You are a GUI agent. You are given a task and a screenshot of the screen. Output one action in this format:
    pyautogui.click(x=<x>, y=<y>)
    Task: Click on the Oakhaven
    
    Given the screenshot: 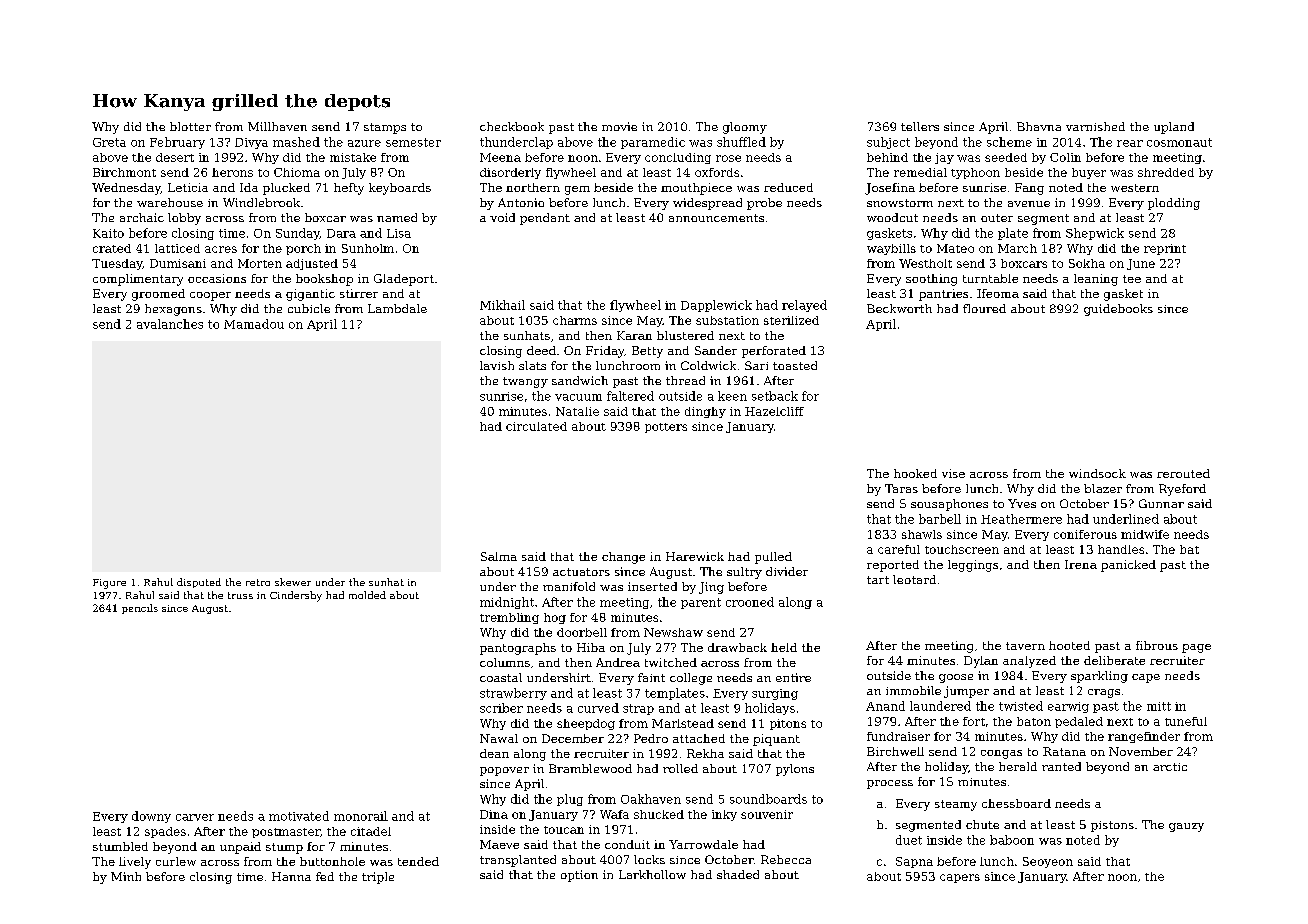 What is the action you would take?
    pyautogui.click(x=651, y=799)
